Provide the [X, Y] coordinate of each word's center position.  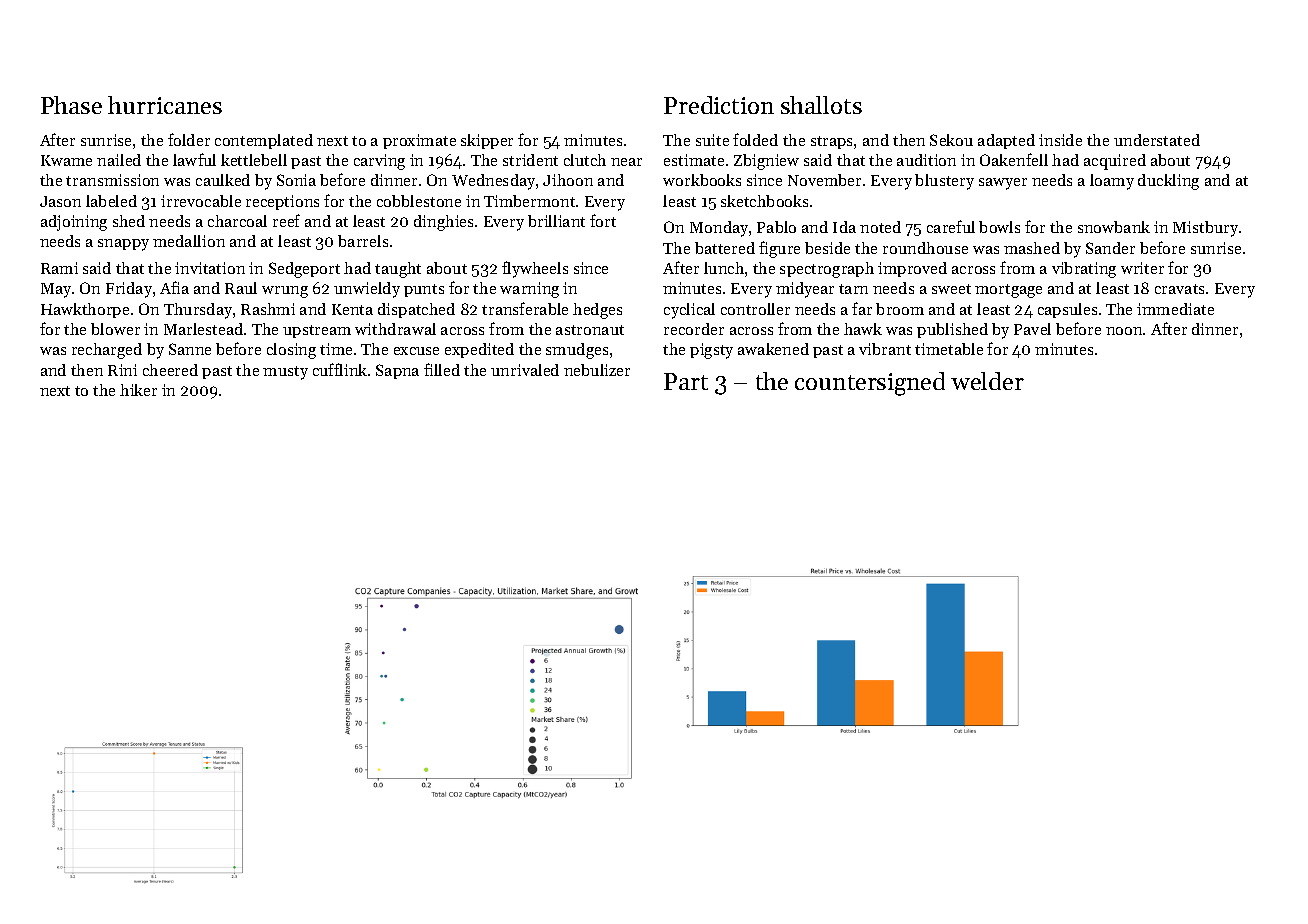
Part [686, 381]
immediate [1175, 309]
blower [115, 329]
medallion [189, 241]
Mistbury [1205, 229]
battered [725, 248]
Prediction [719, 105]
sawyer [1003, 184]
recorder [694, 329]
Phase [71, 105]
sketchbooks [764, 201]
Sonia [296, 180]
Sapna [397, 371]
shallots [821, 105]
